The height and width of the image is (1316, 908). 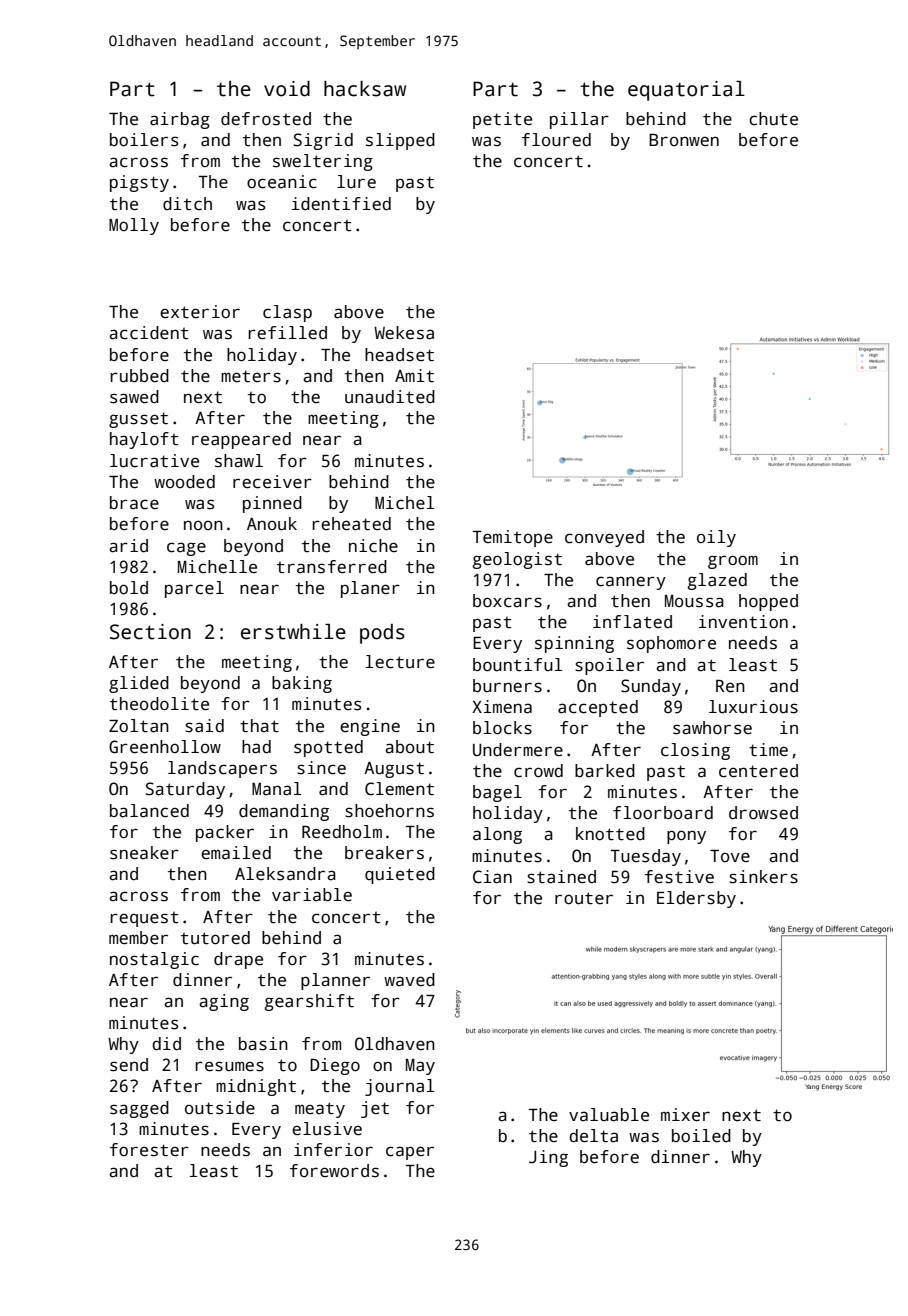 What do you see at coordinates (215, 938) in the image?
I see `tutored` at bounding box center [215, 938].
